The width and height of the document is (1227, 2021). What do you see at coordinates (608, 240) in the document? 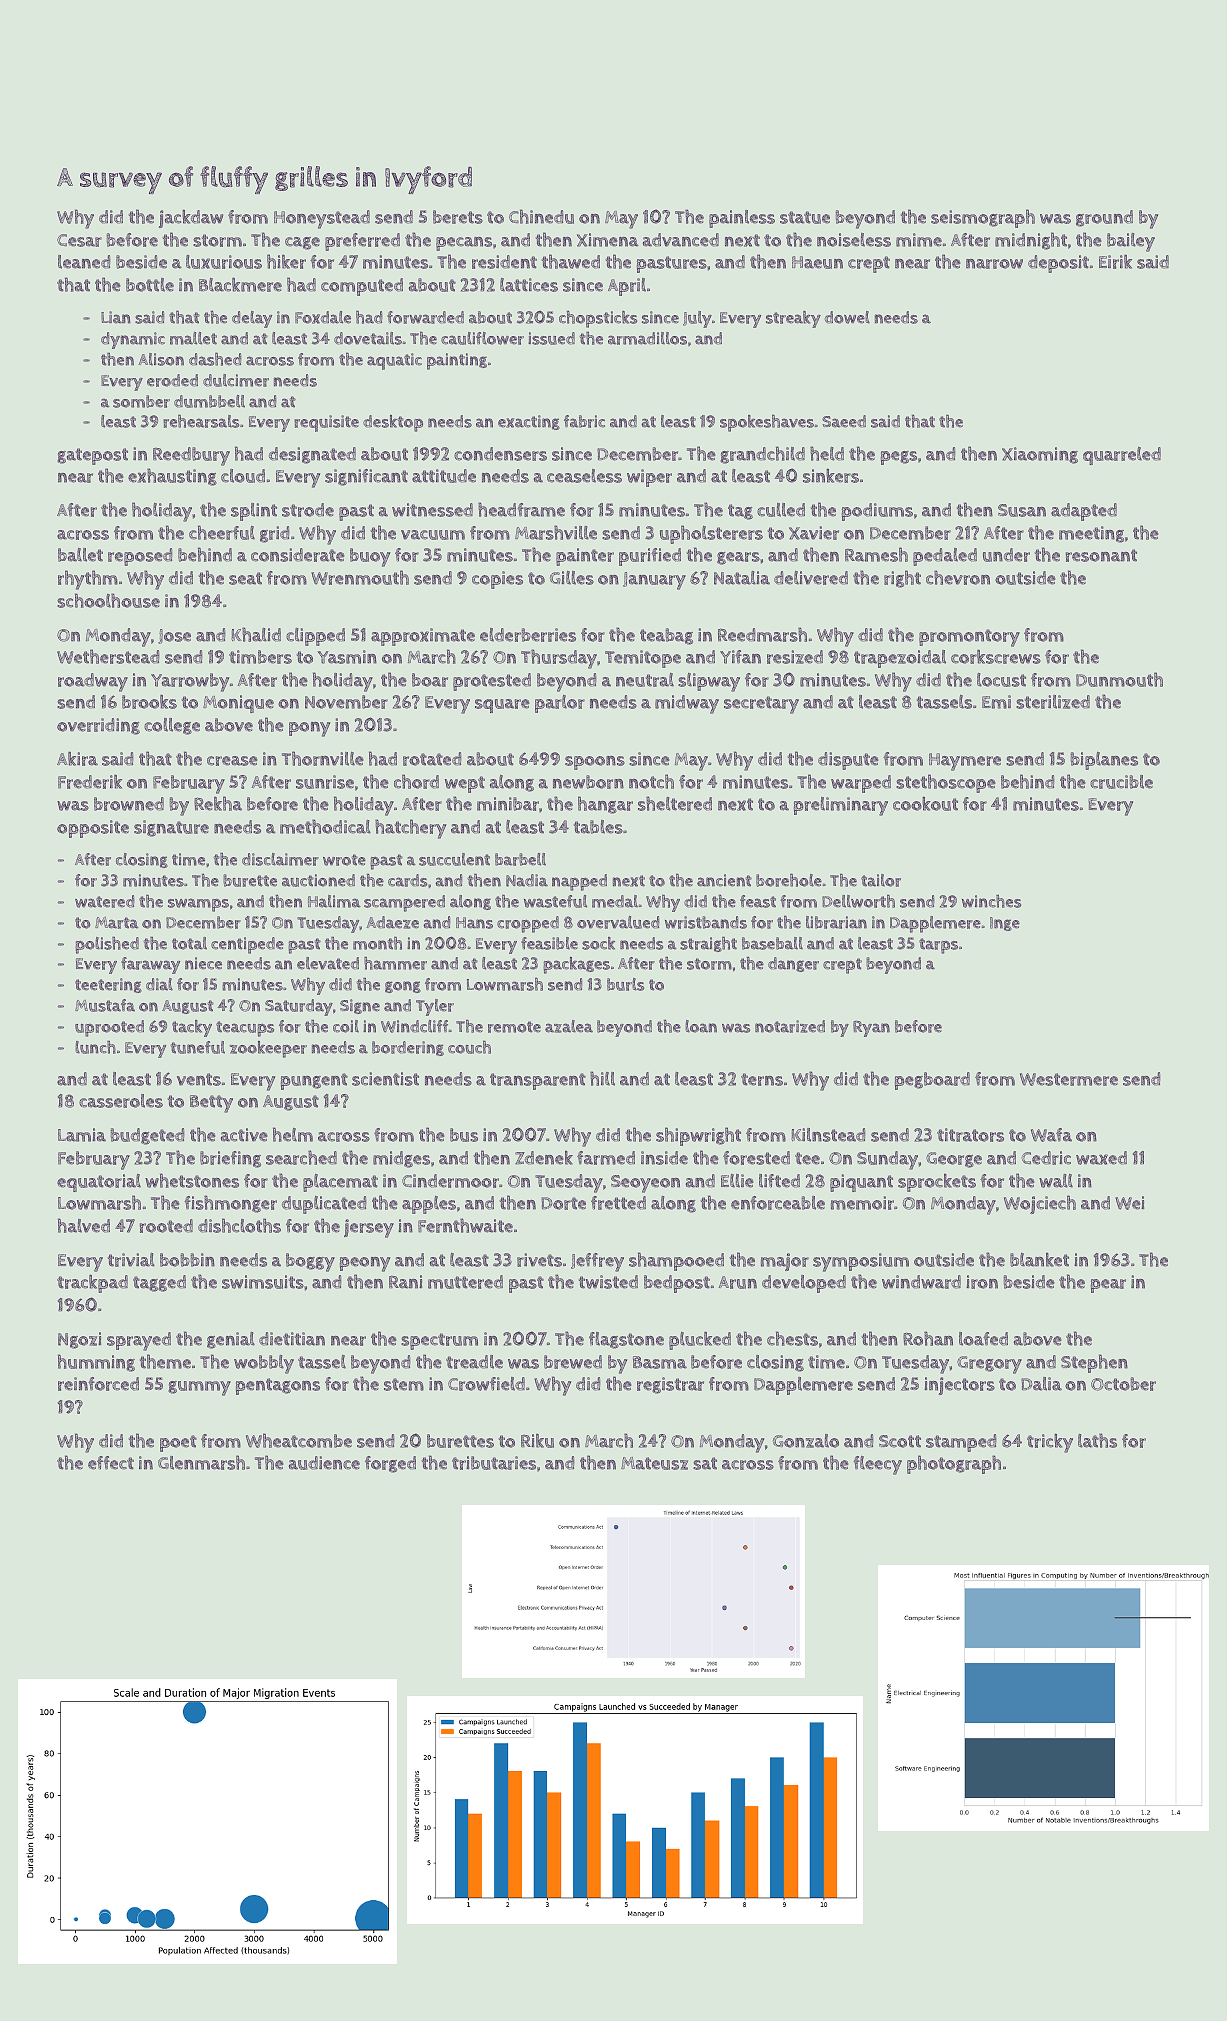
I see `Ximena` at bounding box center [608, 240].
